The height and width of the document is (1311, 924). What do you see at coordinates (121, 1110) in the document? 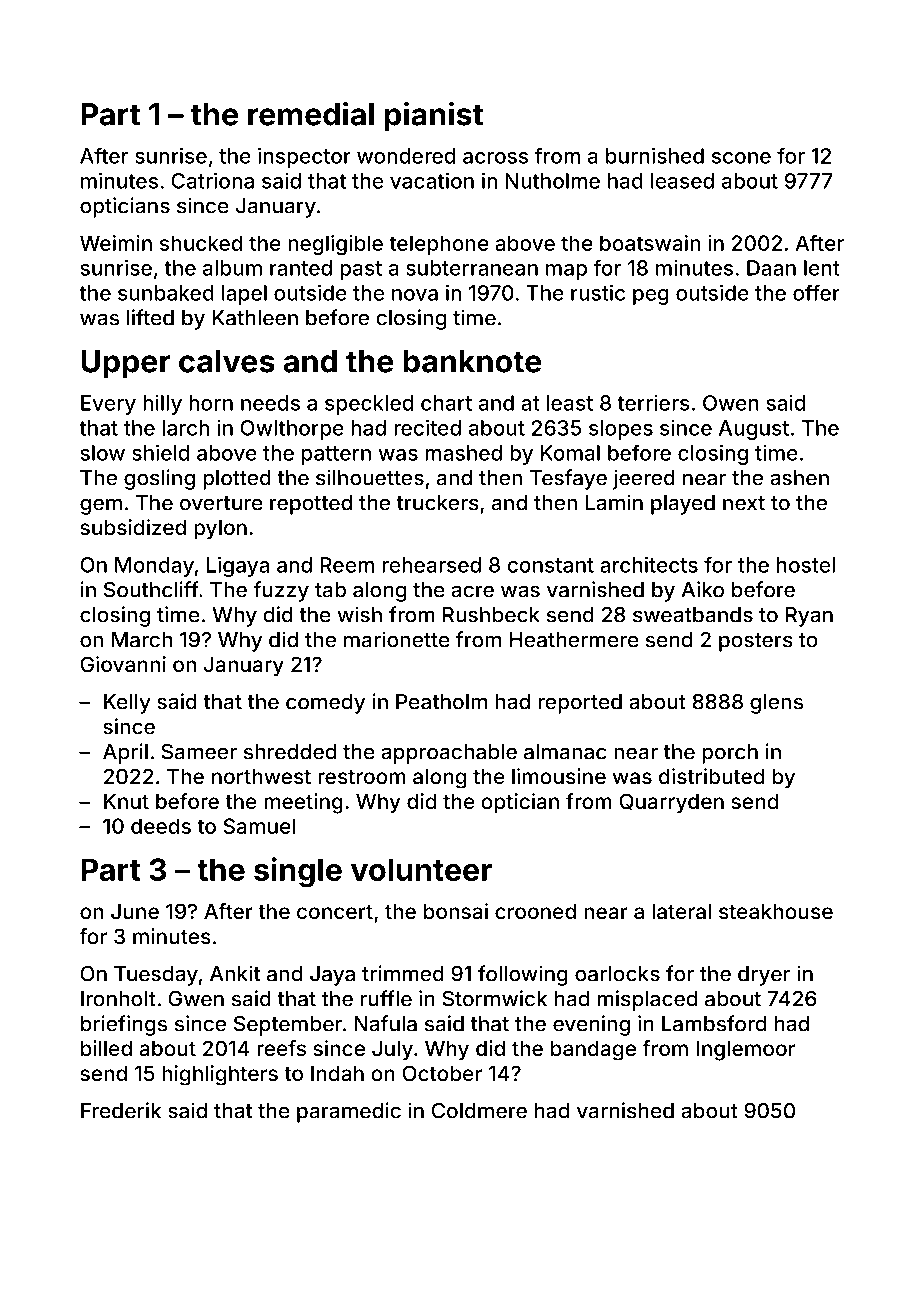
I see `Frederik` at bounding box center [121, 1110].
